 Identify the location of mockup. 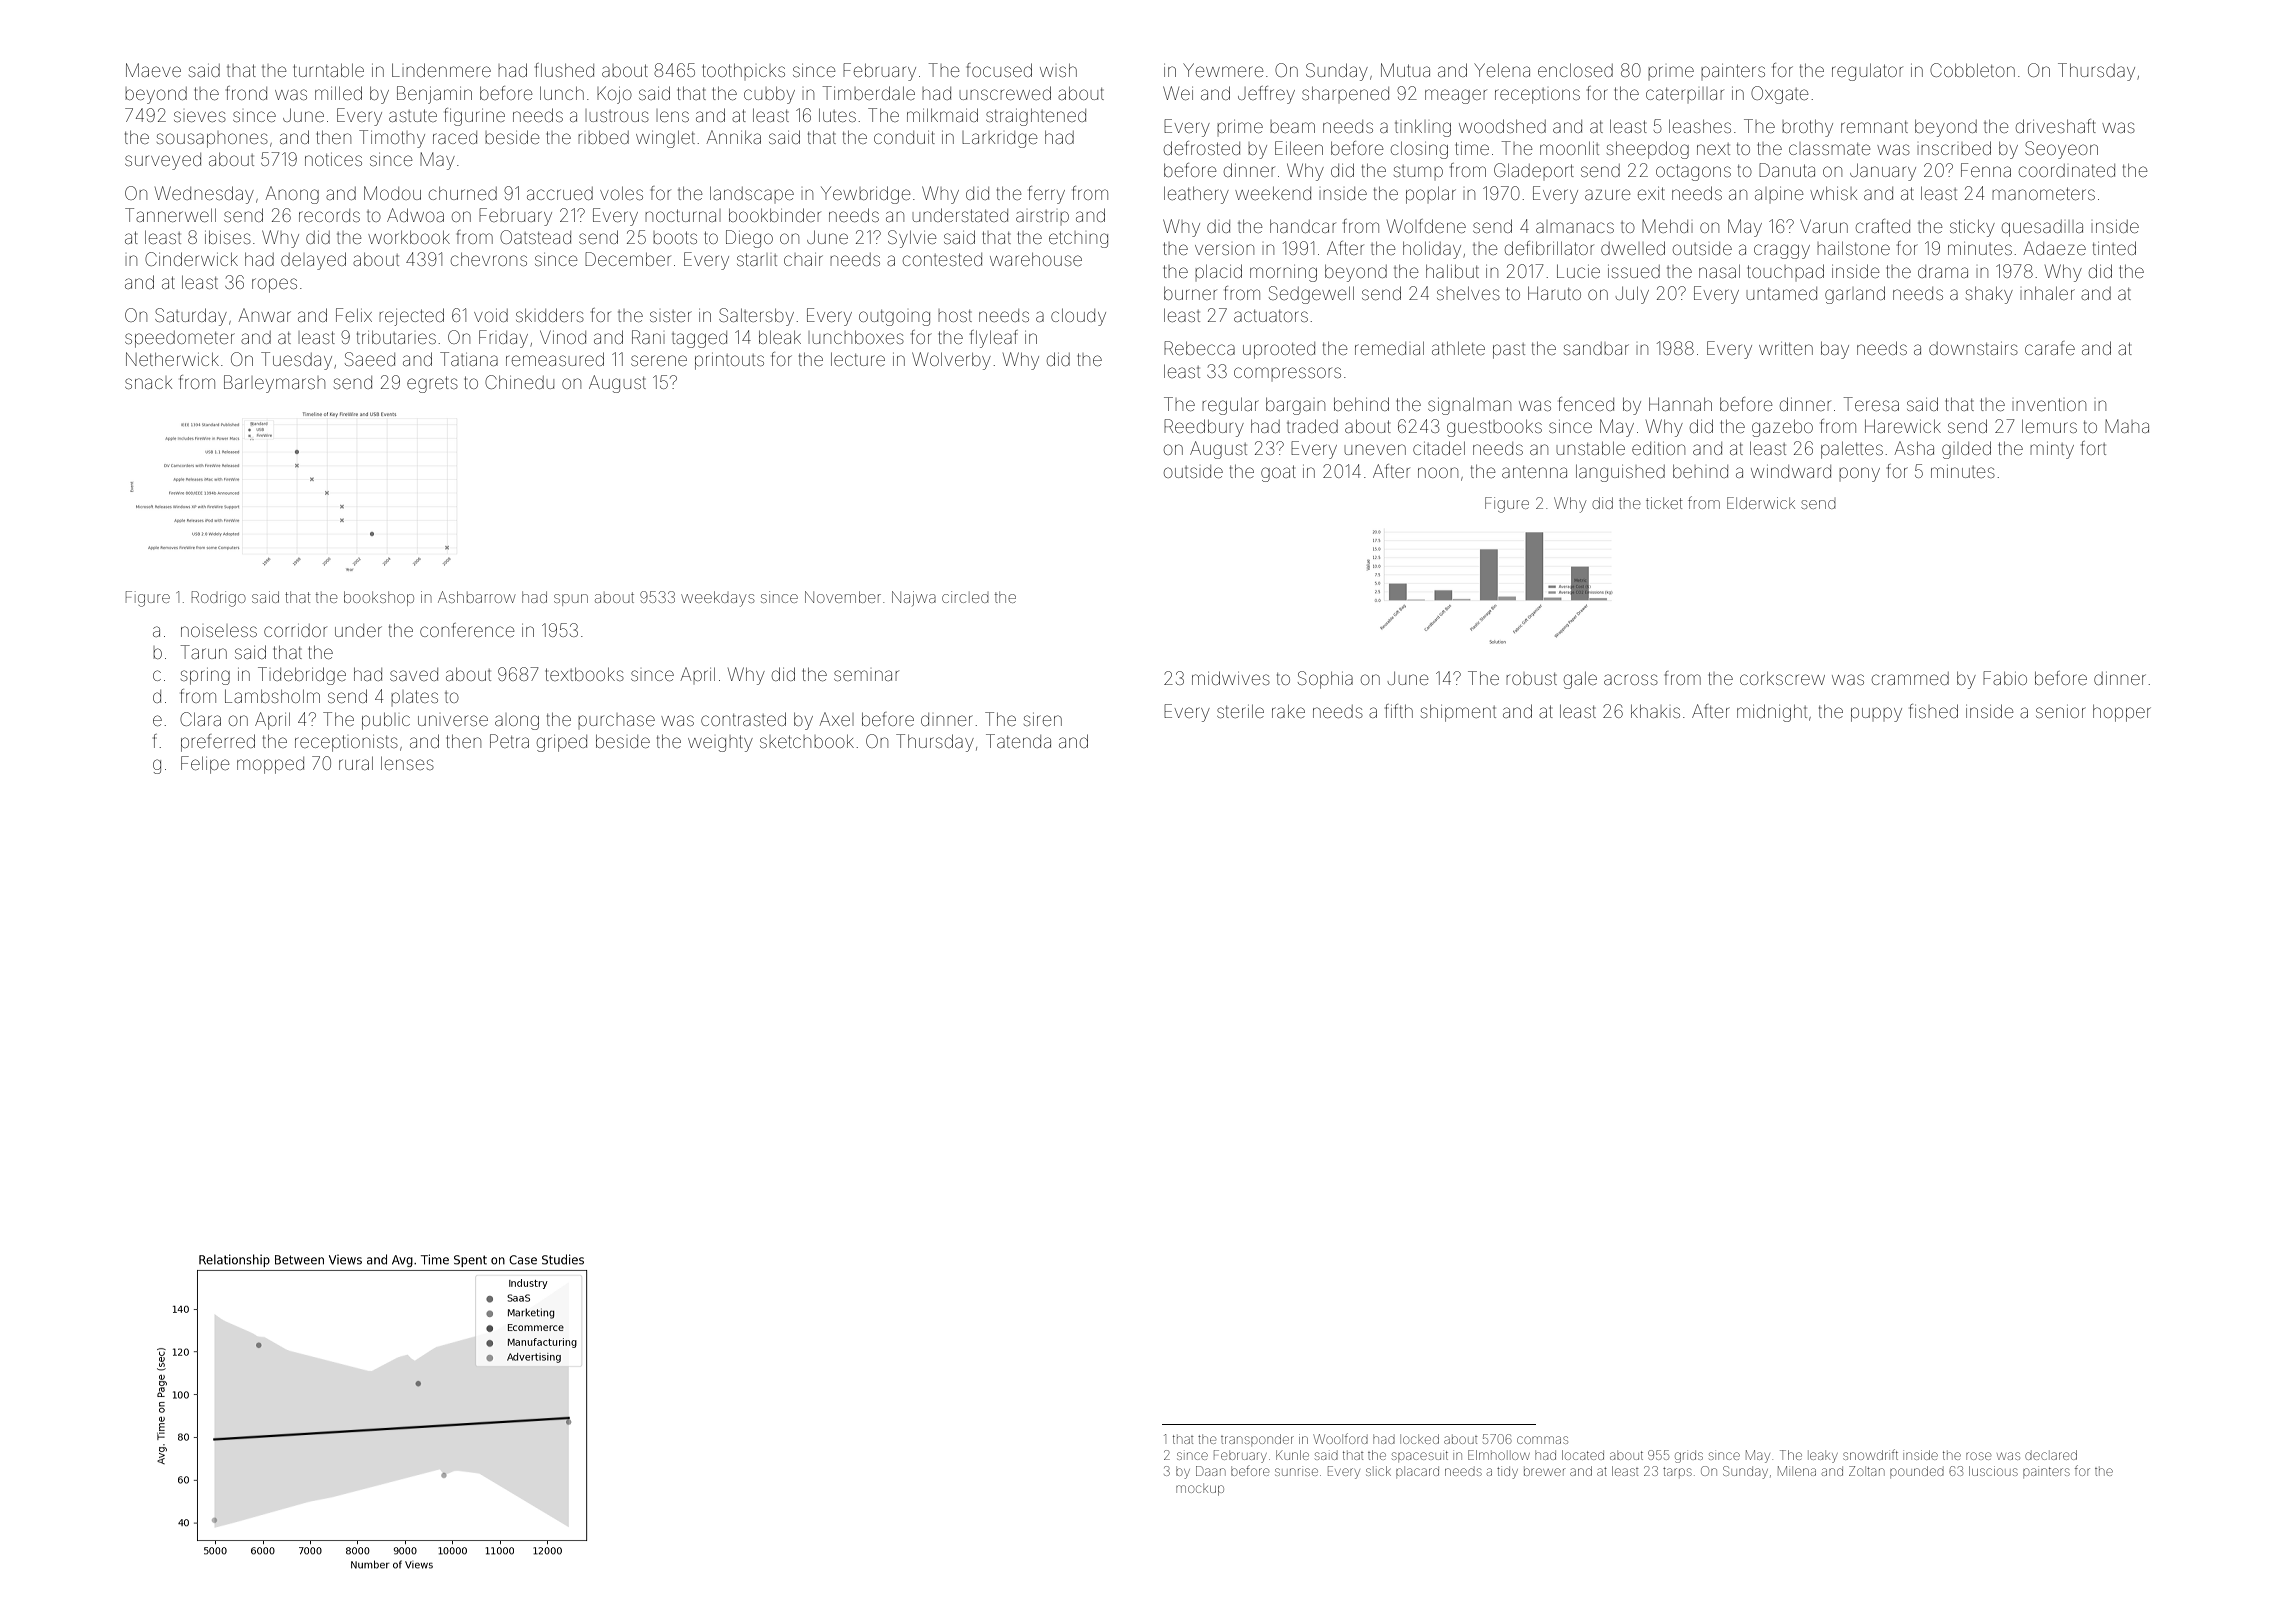
(1200, 1490).
